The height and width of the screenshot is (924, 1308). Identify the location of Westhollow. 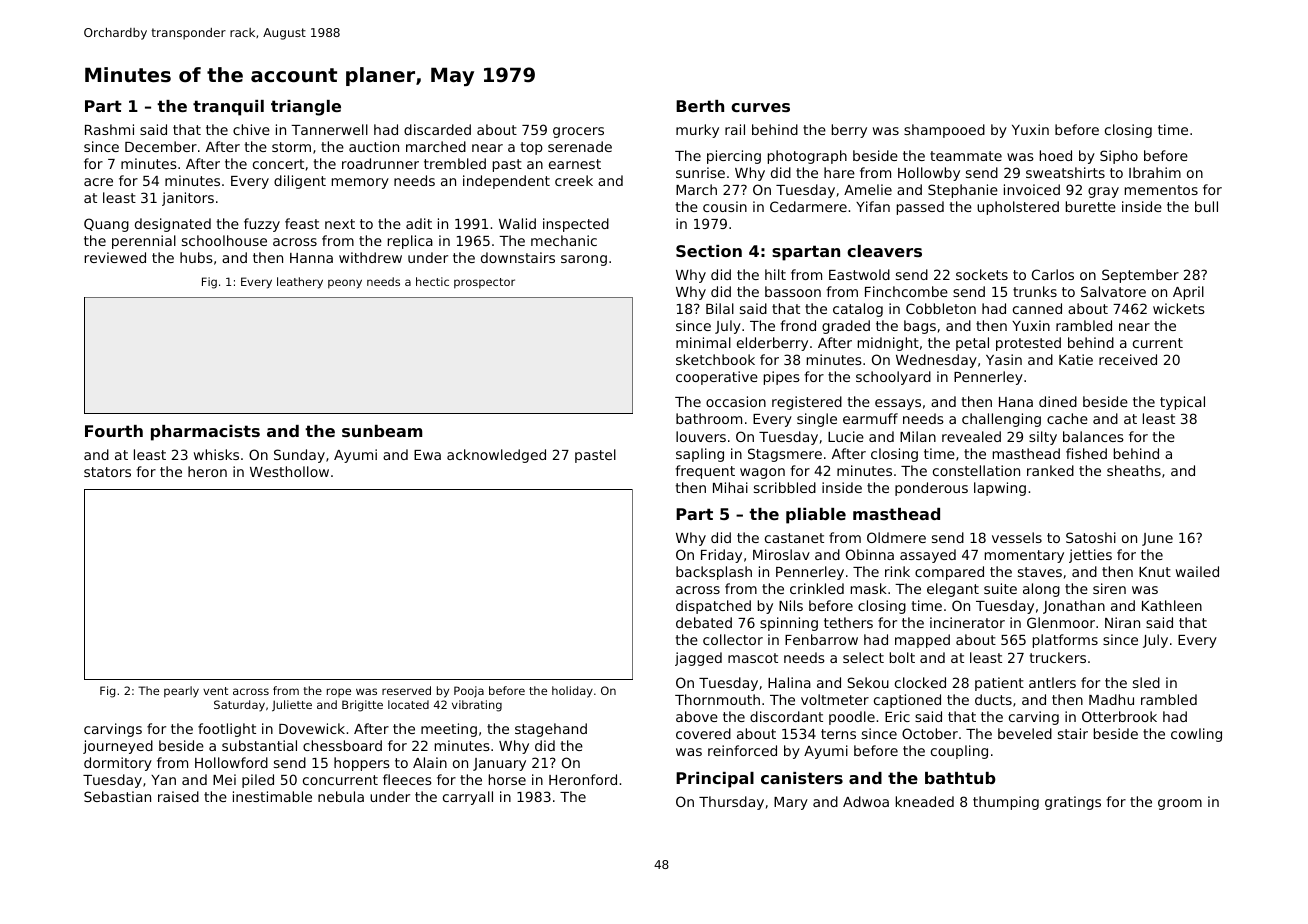
(289, 471).
